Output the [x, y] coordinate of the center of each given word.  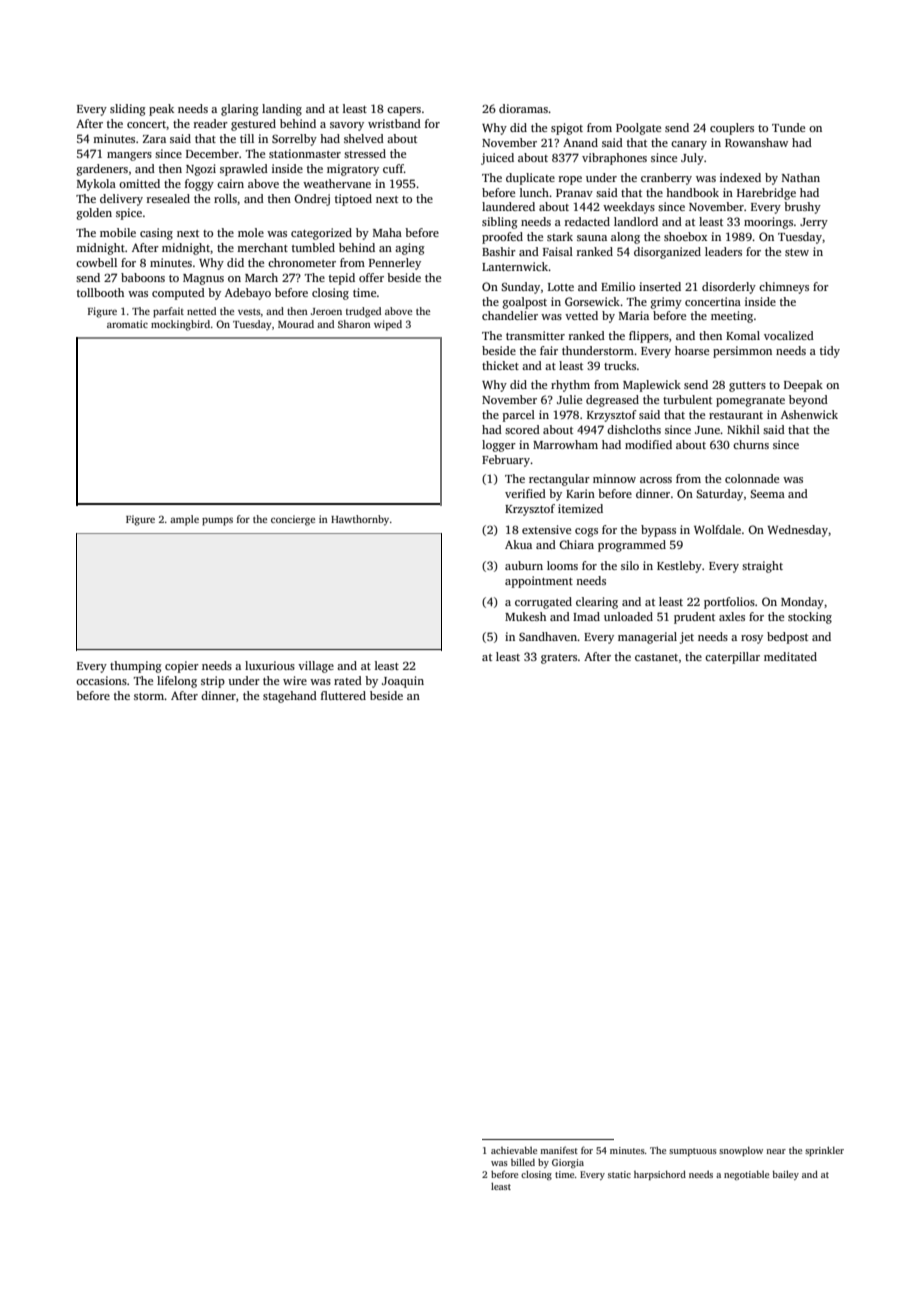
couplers [732, 129]
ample [184, 520]
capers [404, 111]
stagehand [290, 697]
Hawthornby [360, 520]
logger [499, 446]
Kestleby [679, 567]
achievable [514, 1150]
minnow [614, 478]
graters [559, 659]
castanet [656, 657]
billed [523, 1162]
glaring [240, 110]
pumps [217, 521]
